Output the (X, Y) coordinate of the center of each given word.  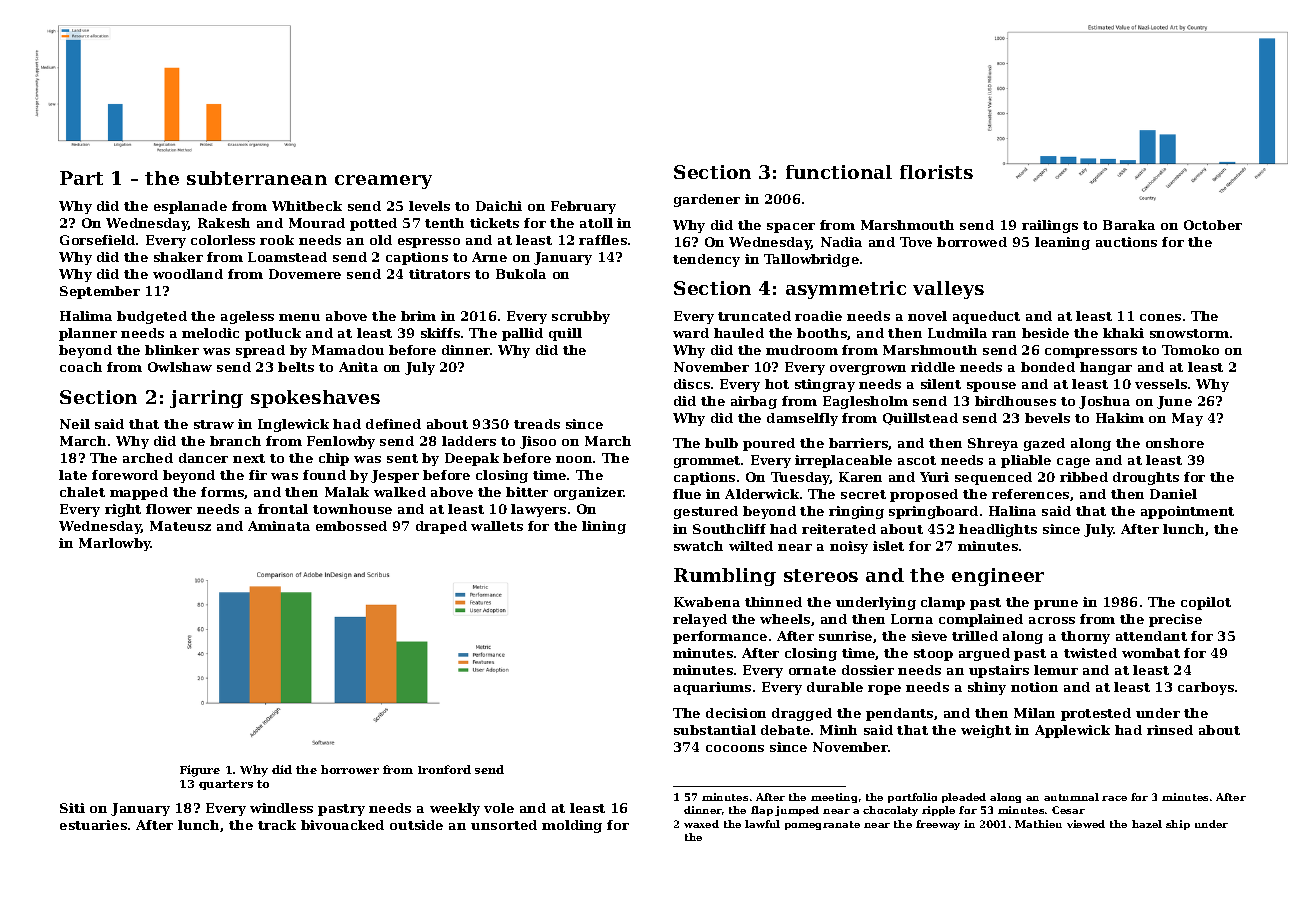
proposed (924, 495)
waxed (701, 824)
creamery (383, 182)
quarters (226, 785)
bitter (527, 492)
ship (1178, 825)
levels (429, 206)
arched (148, 458)
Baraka (1129, 225)
